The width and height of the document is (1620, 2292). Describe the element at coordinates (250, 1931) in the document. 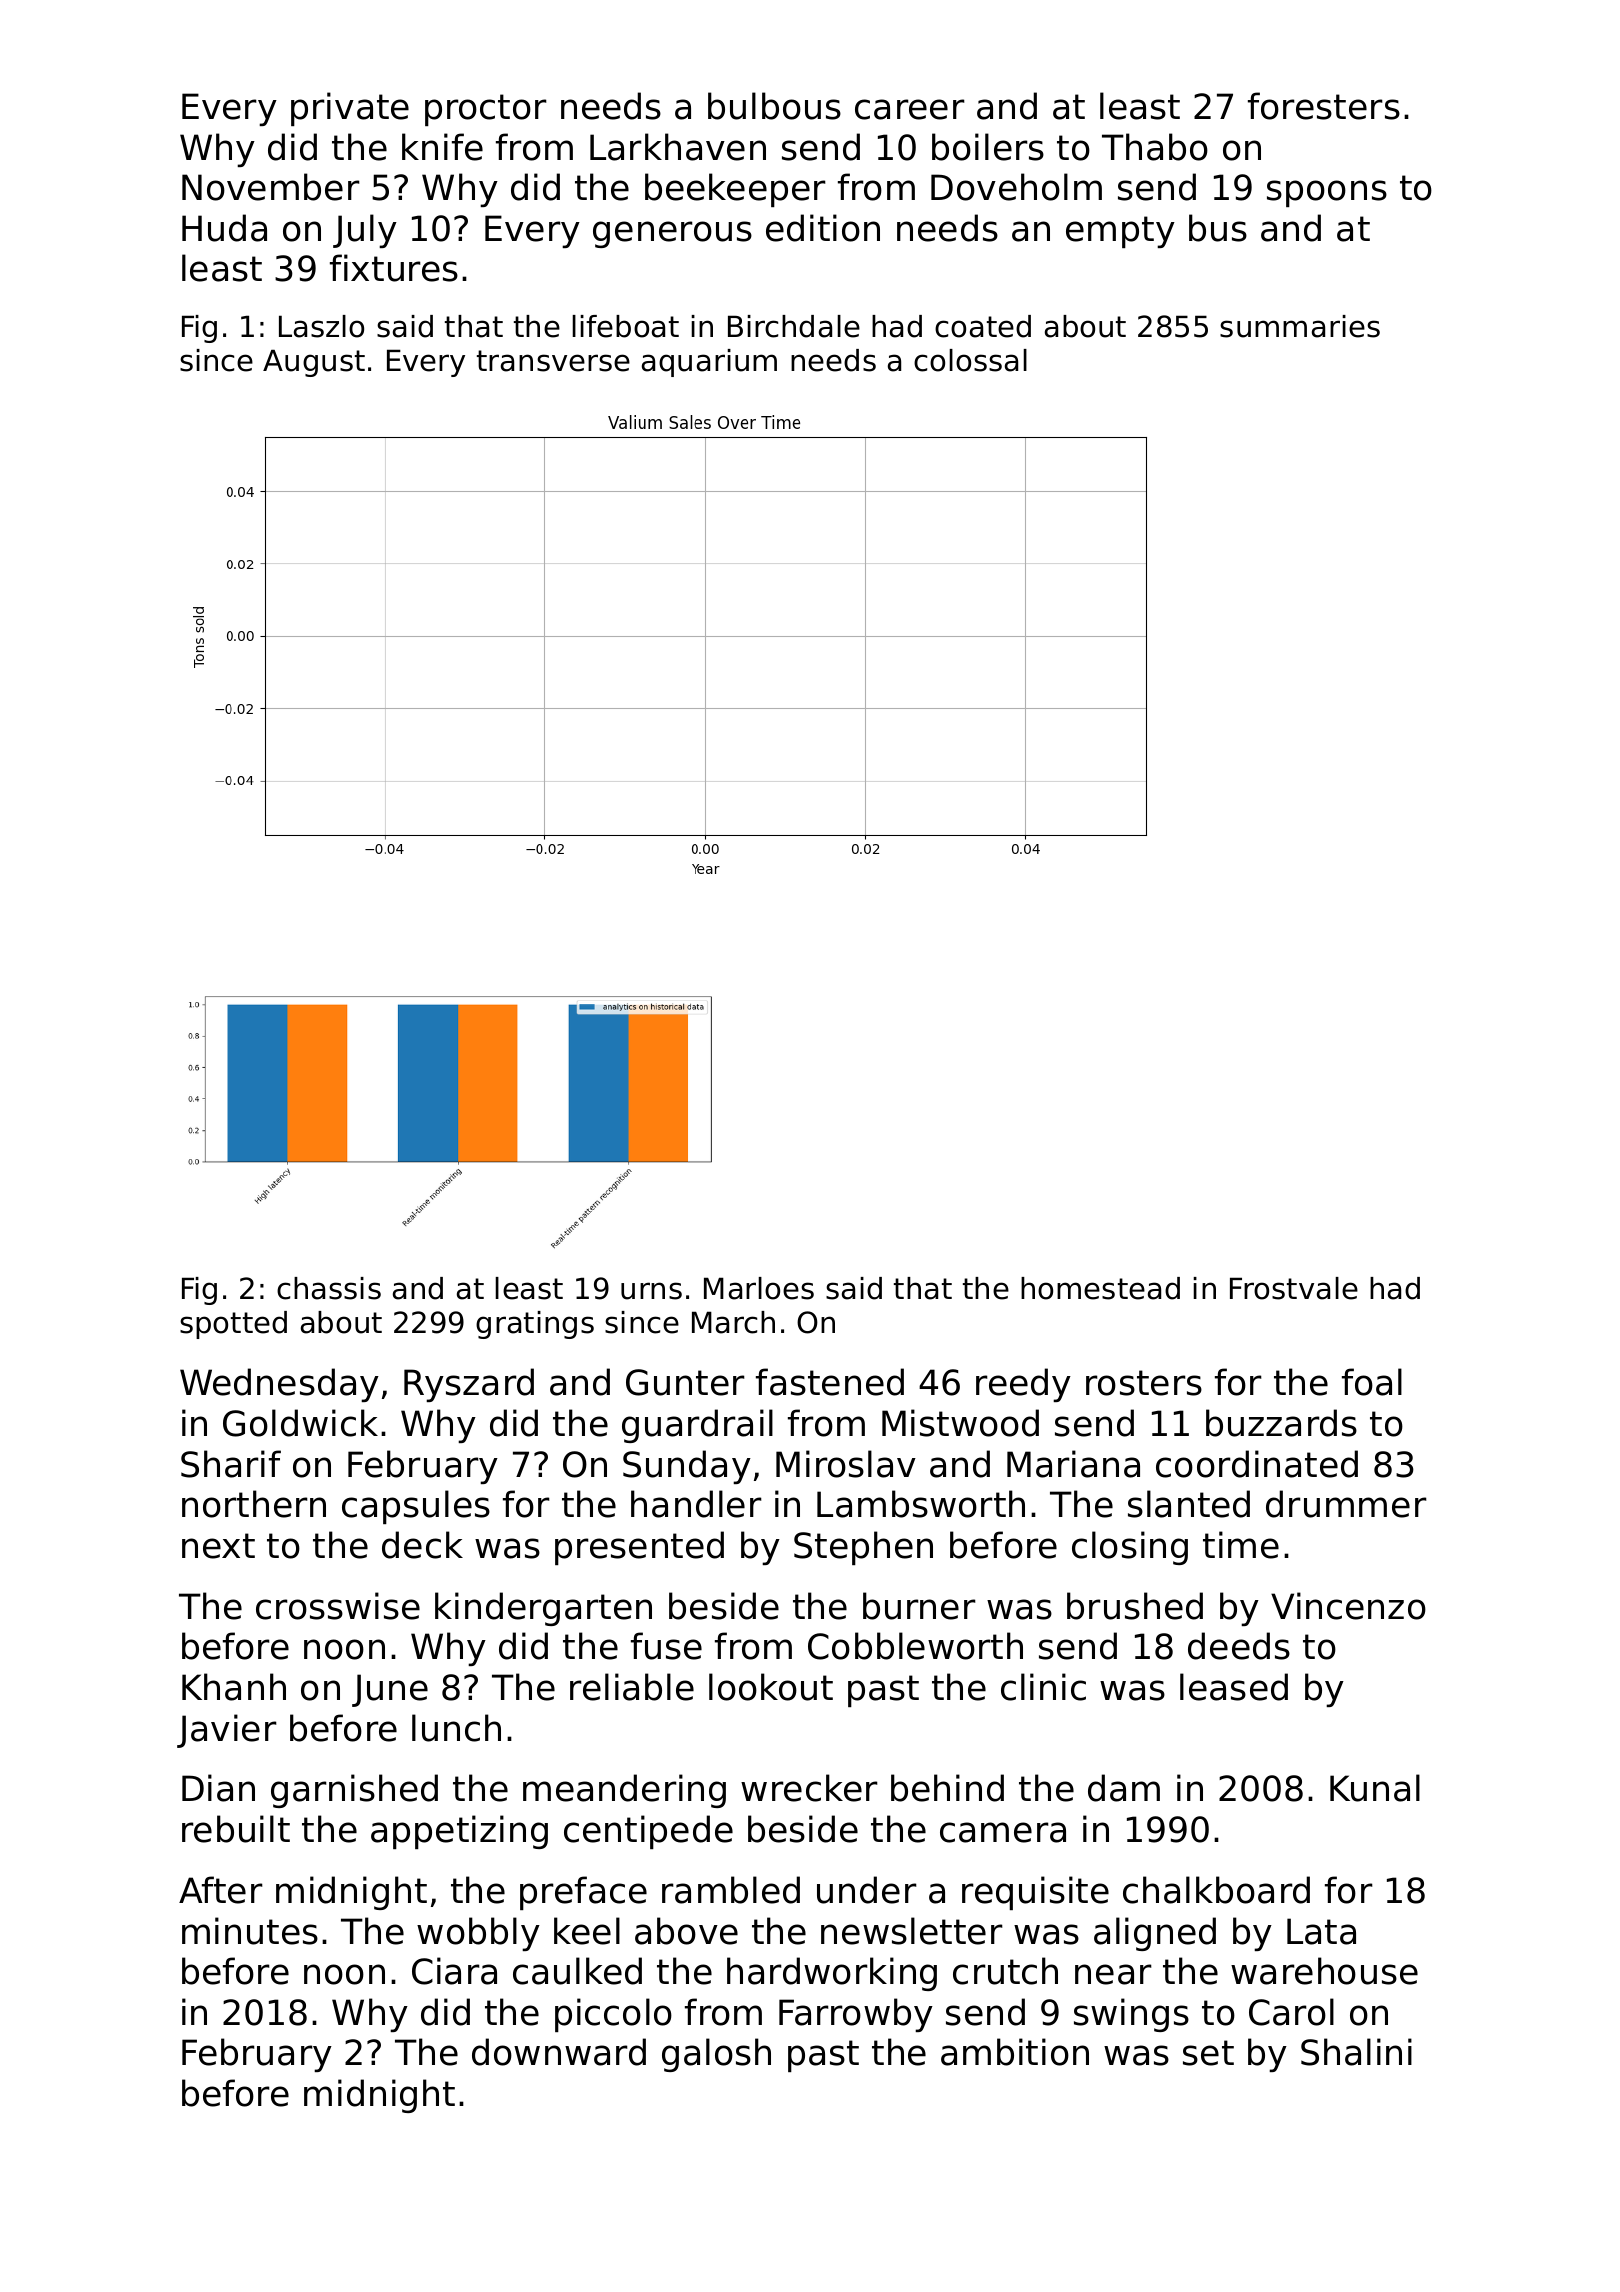

I see `minutes` at that location.
